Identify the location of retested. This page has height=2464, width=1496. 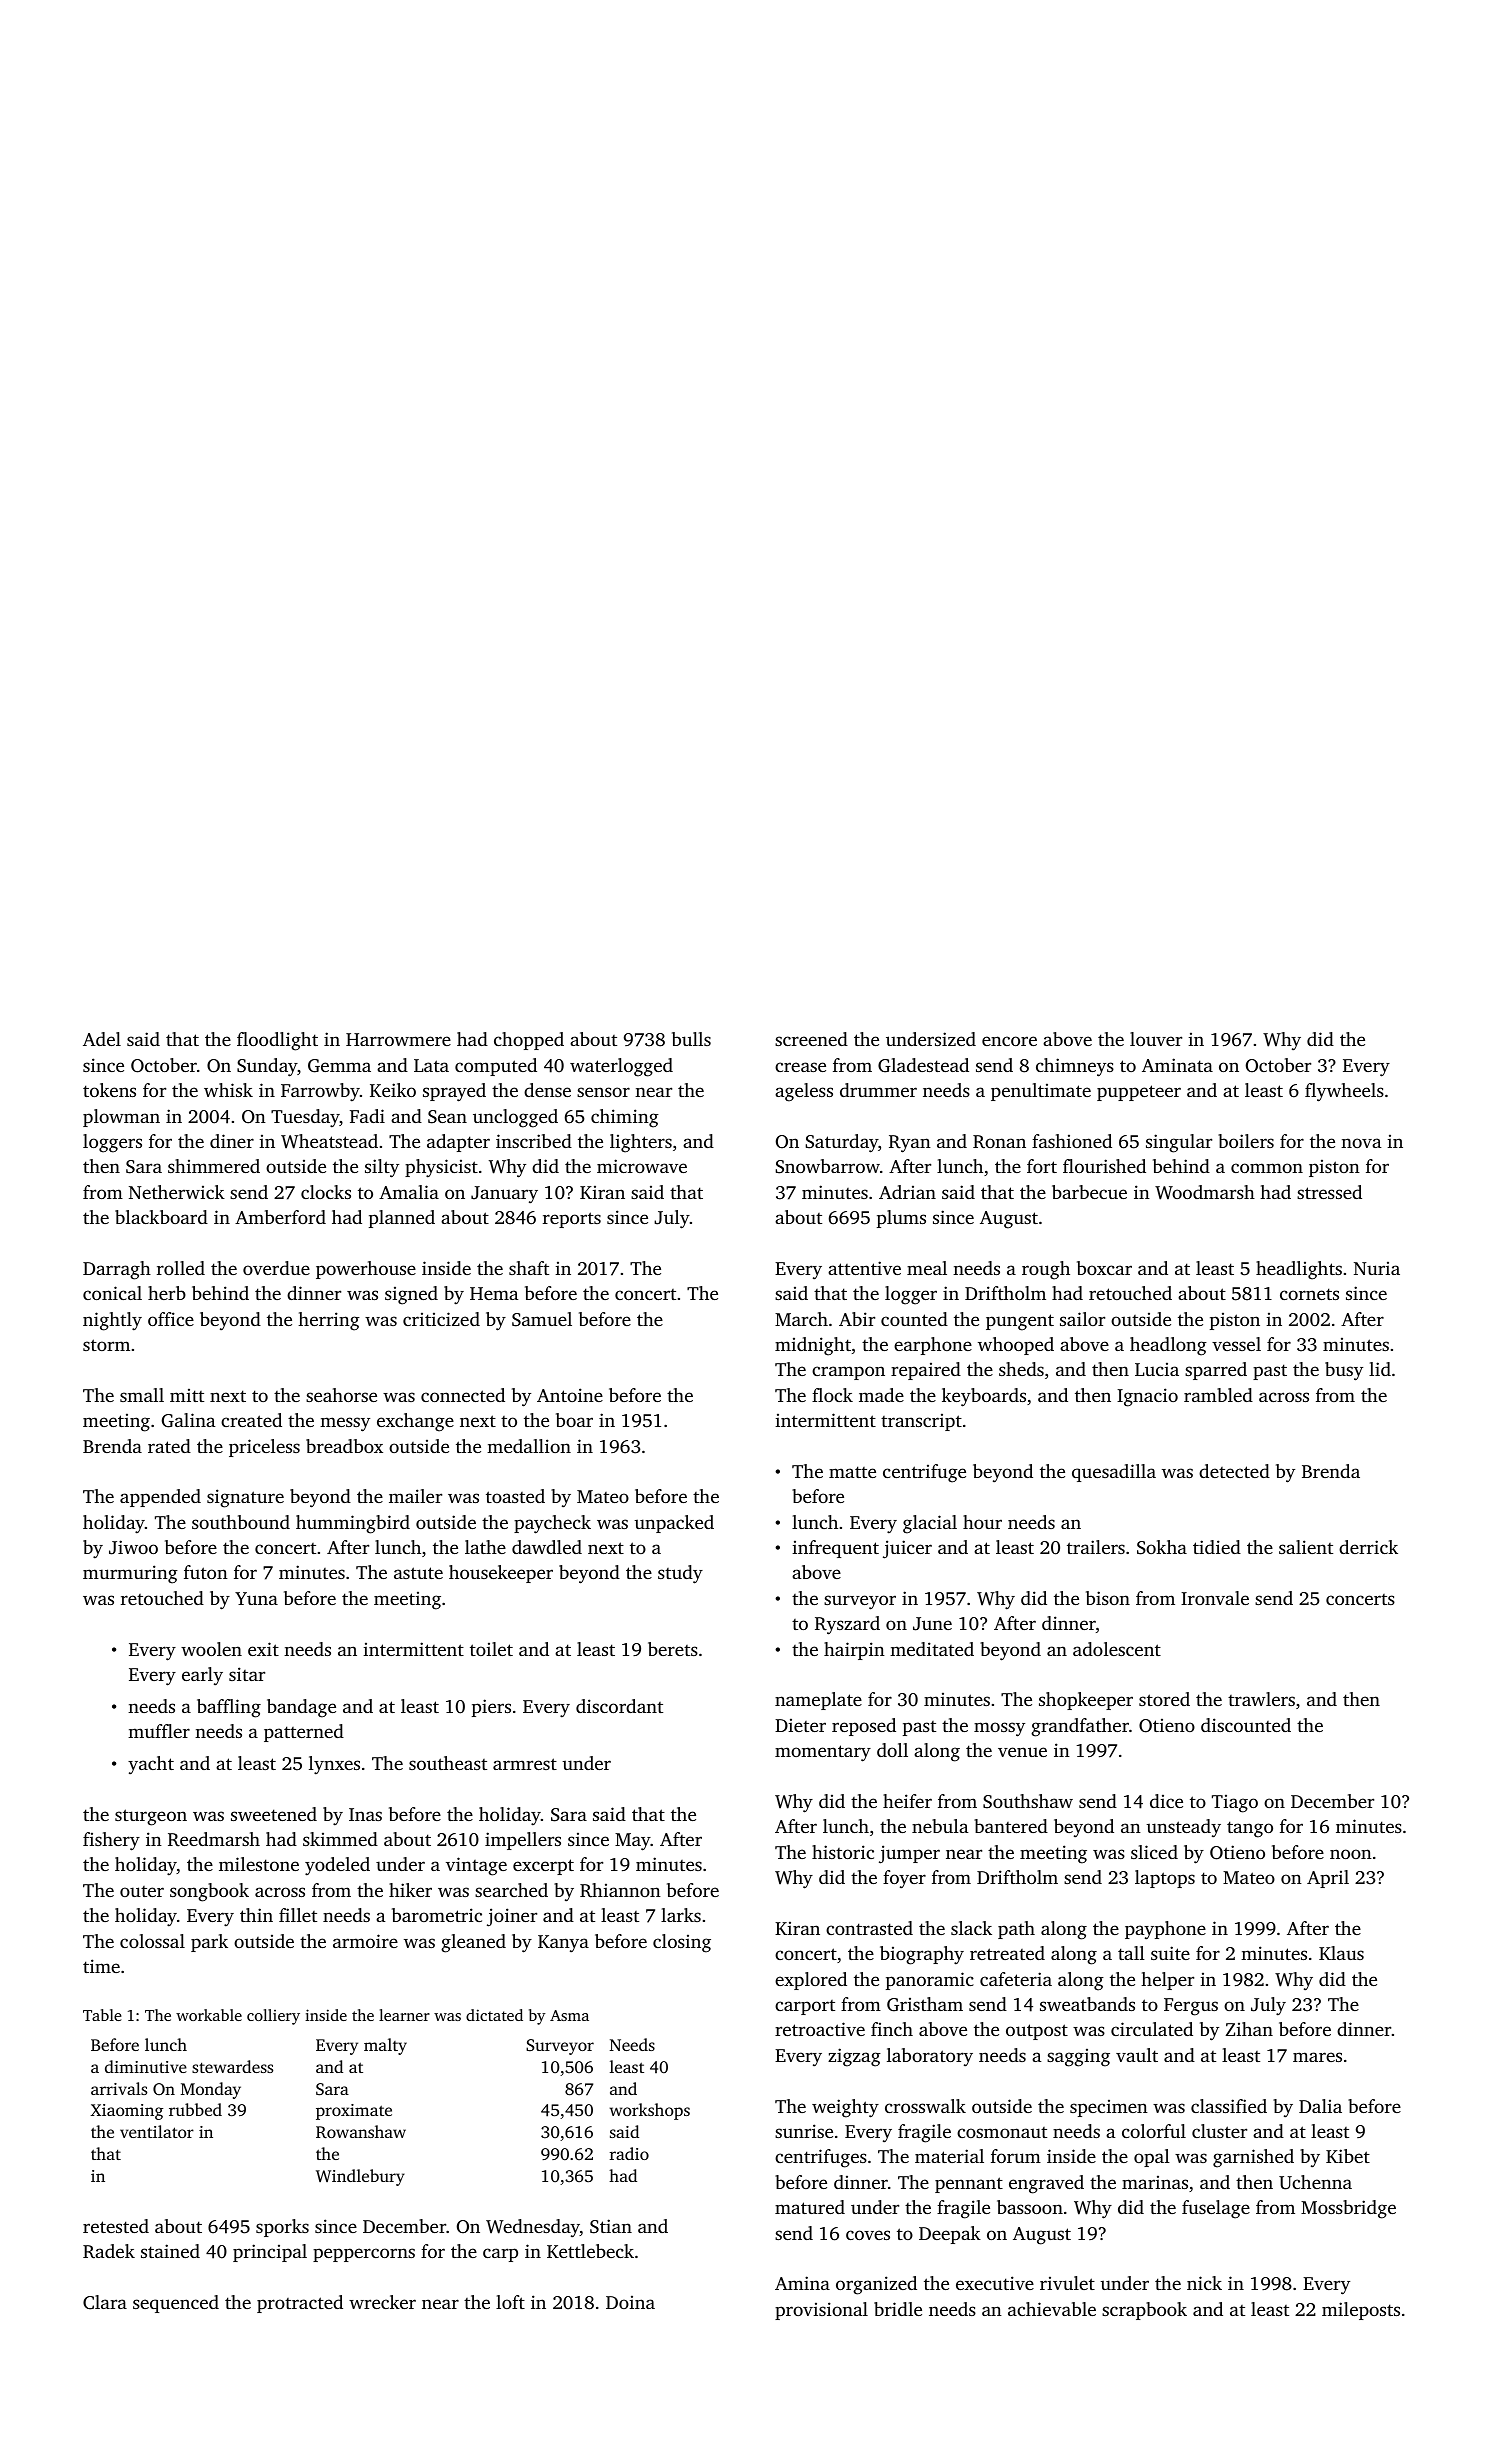
(116, 2226).
